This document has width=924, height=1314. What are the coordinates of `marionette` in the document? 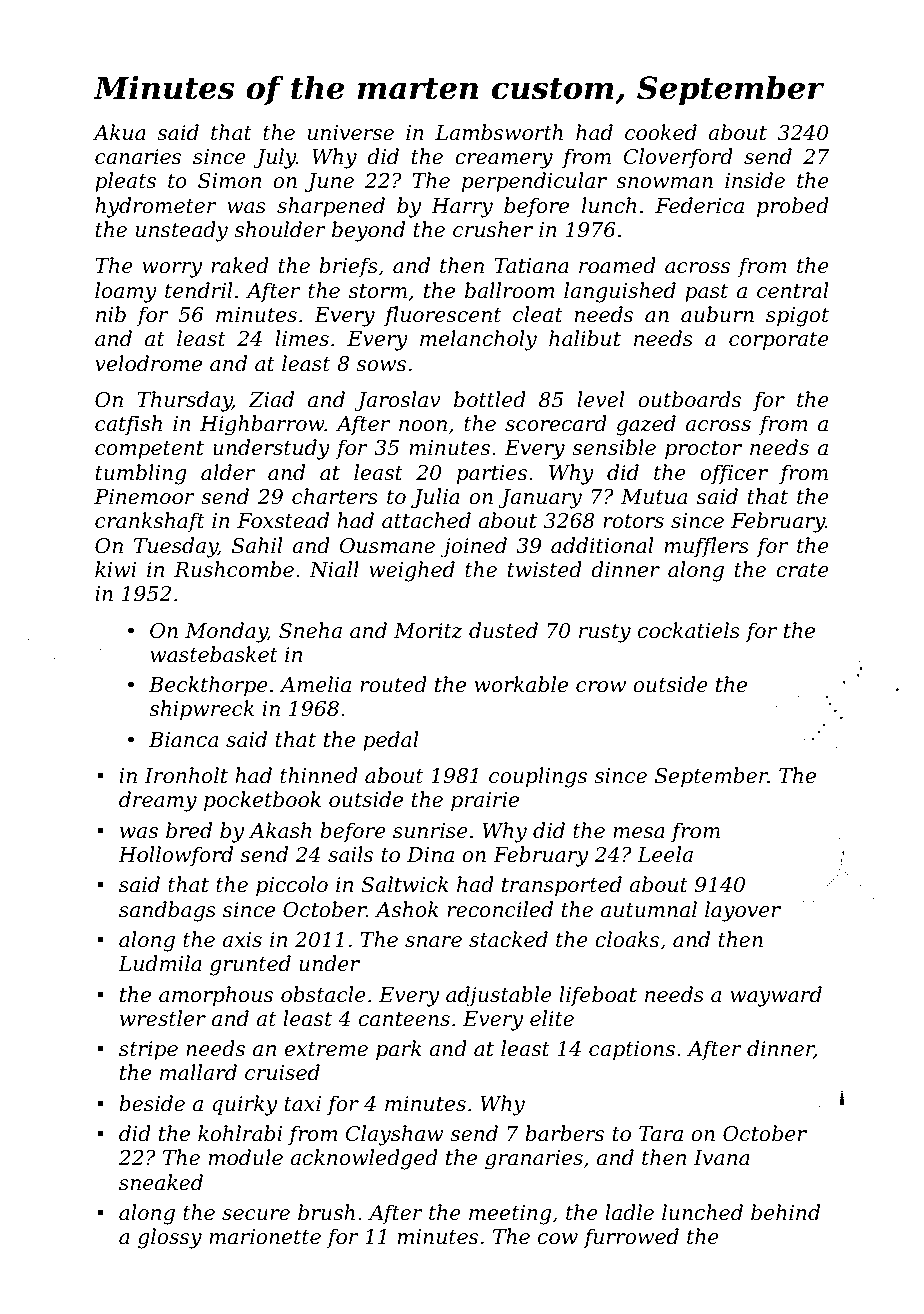 It's located at (265, 1237).
